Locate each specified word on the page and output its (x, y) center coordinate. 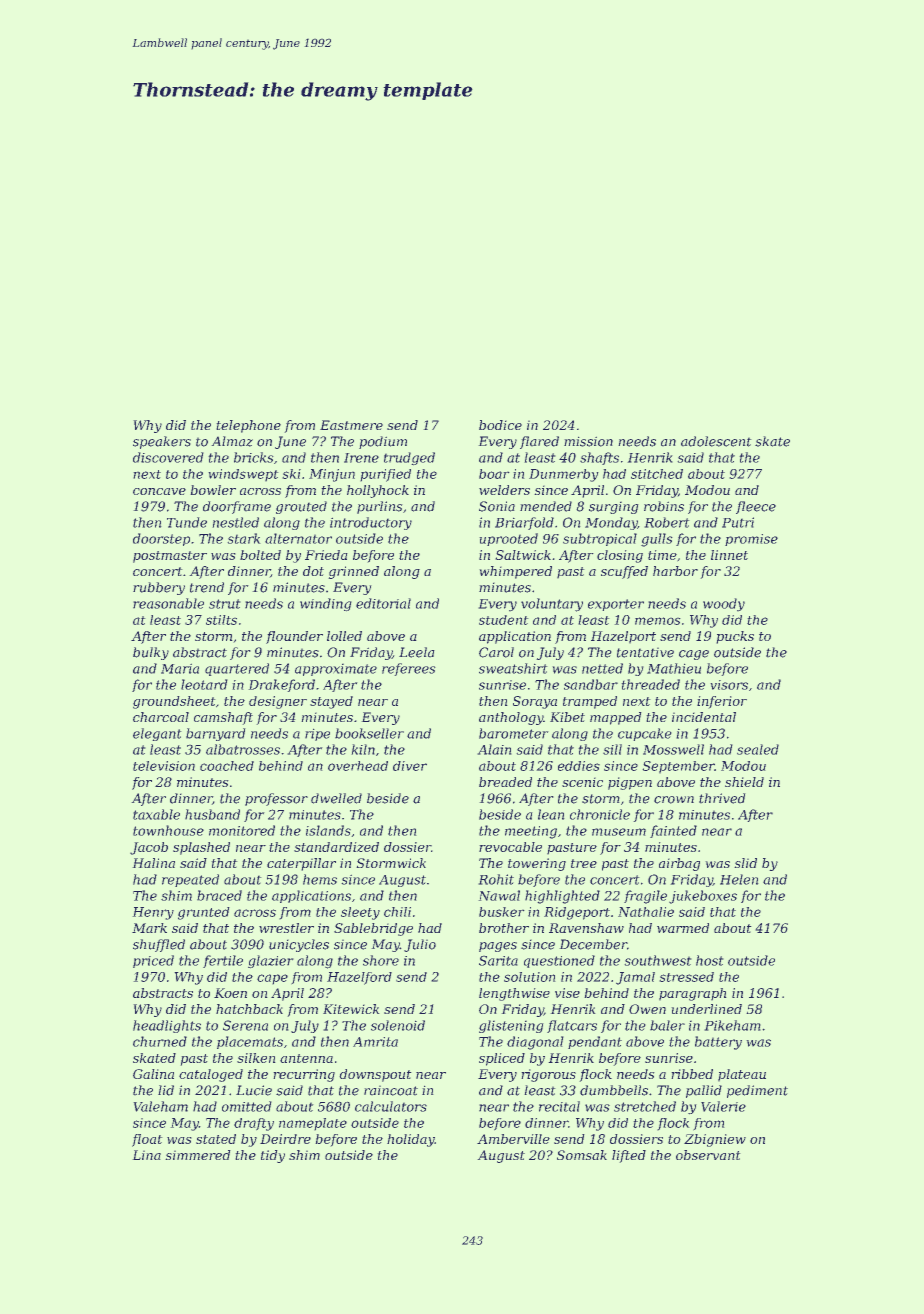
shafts (599, 458)
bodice (500, 425)
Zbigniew (715, 1140)
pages (498, 947)
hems (320, 879)
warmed (683, 928)
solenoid (398, 1025)
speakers (162, 442)
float (147, 1140)
